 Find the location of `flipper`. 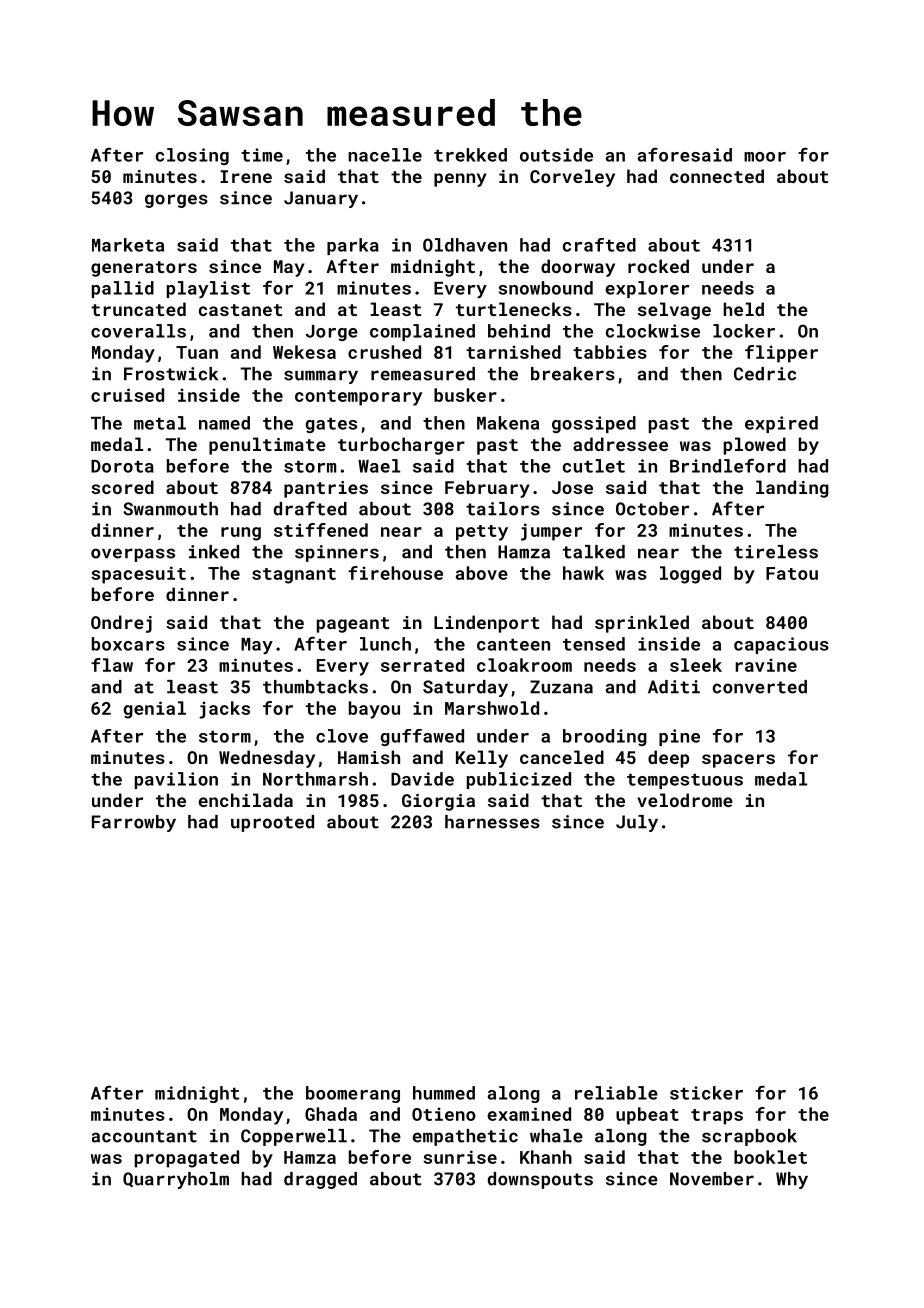

flipper is located at coordinates (781, 354).
